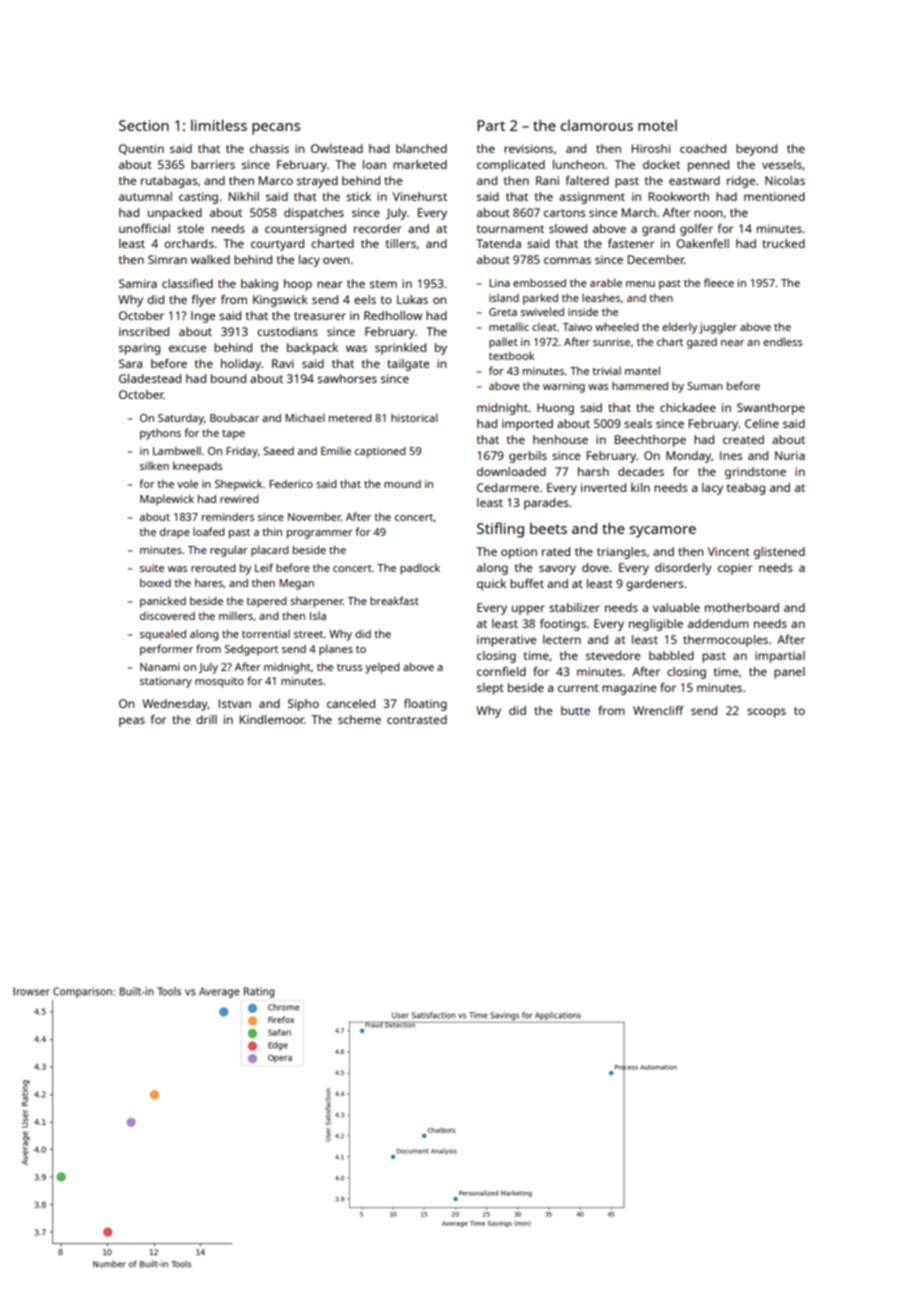  Describe the element at coordinates (175, 533) in the page. I see `drape` at that location.
